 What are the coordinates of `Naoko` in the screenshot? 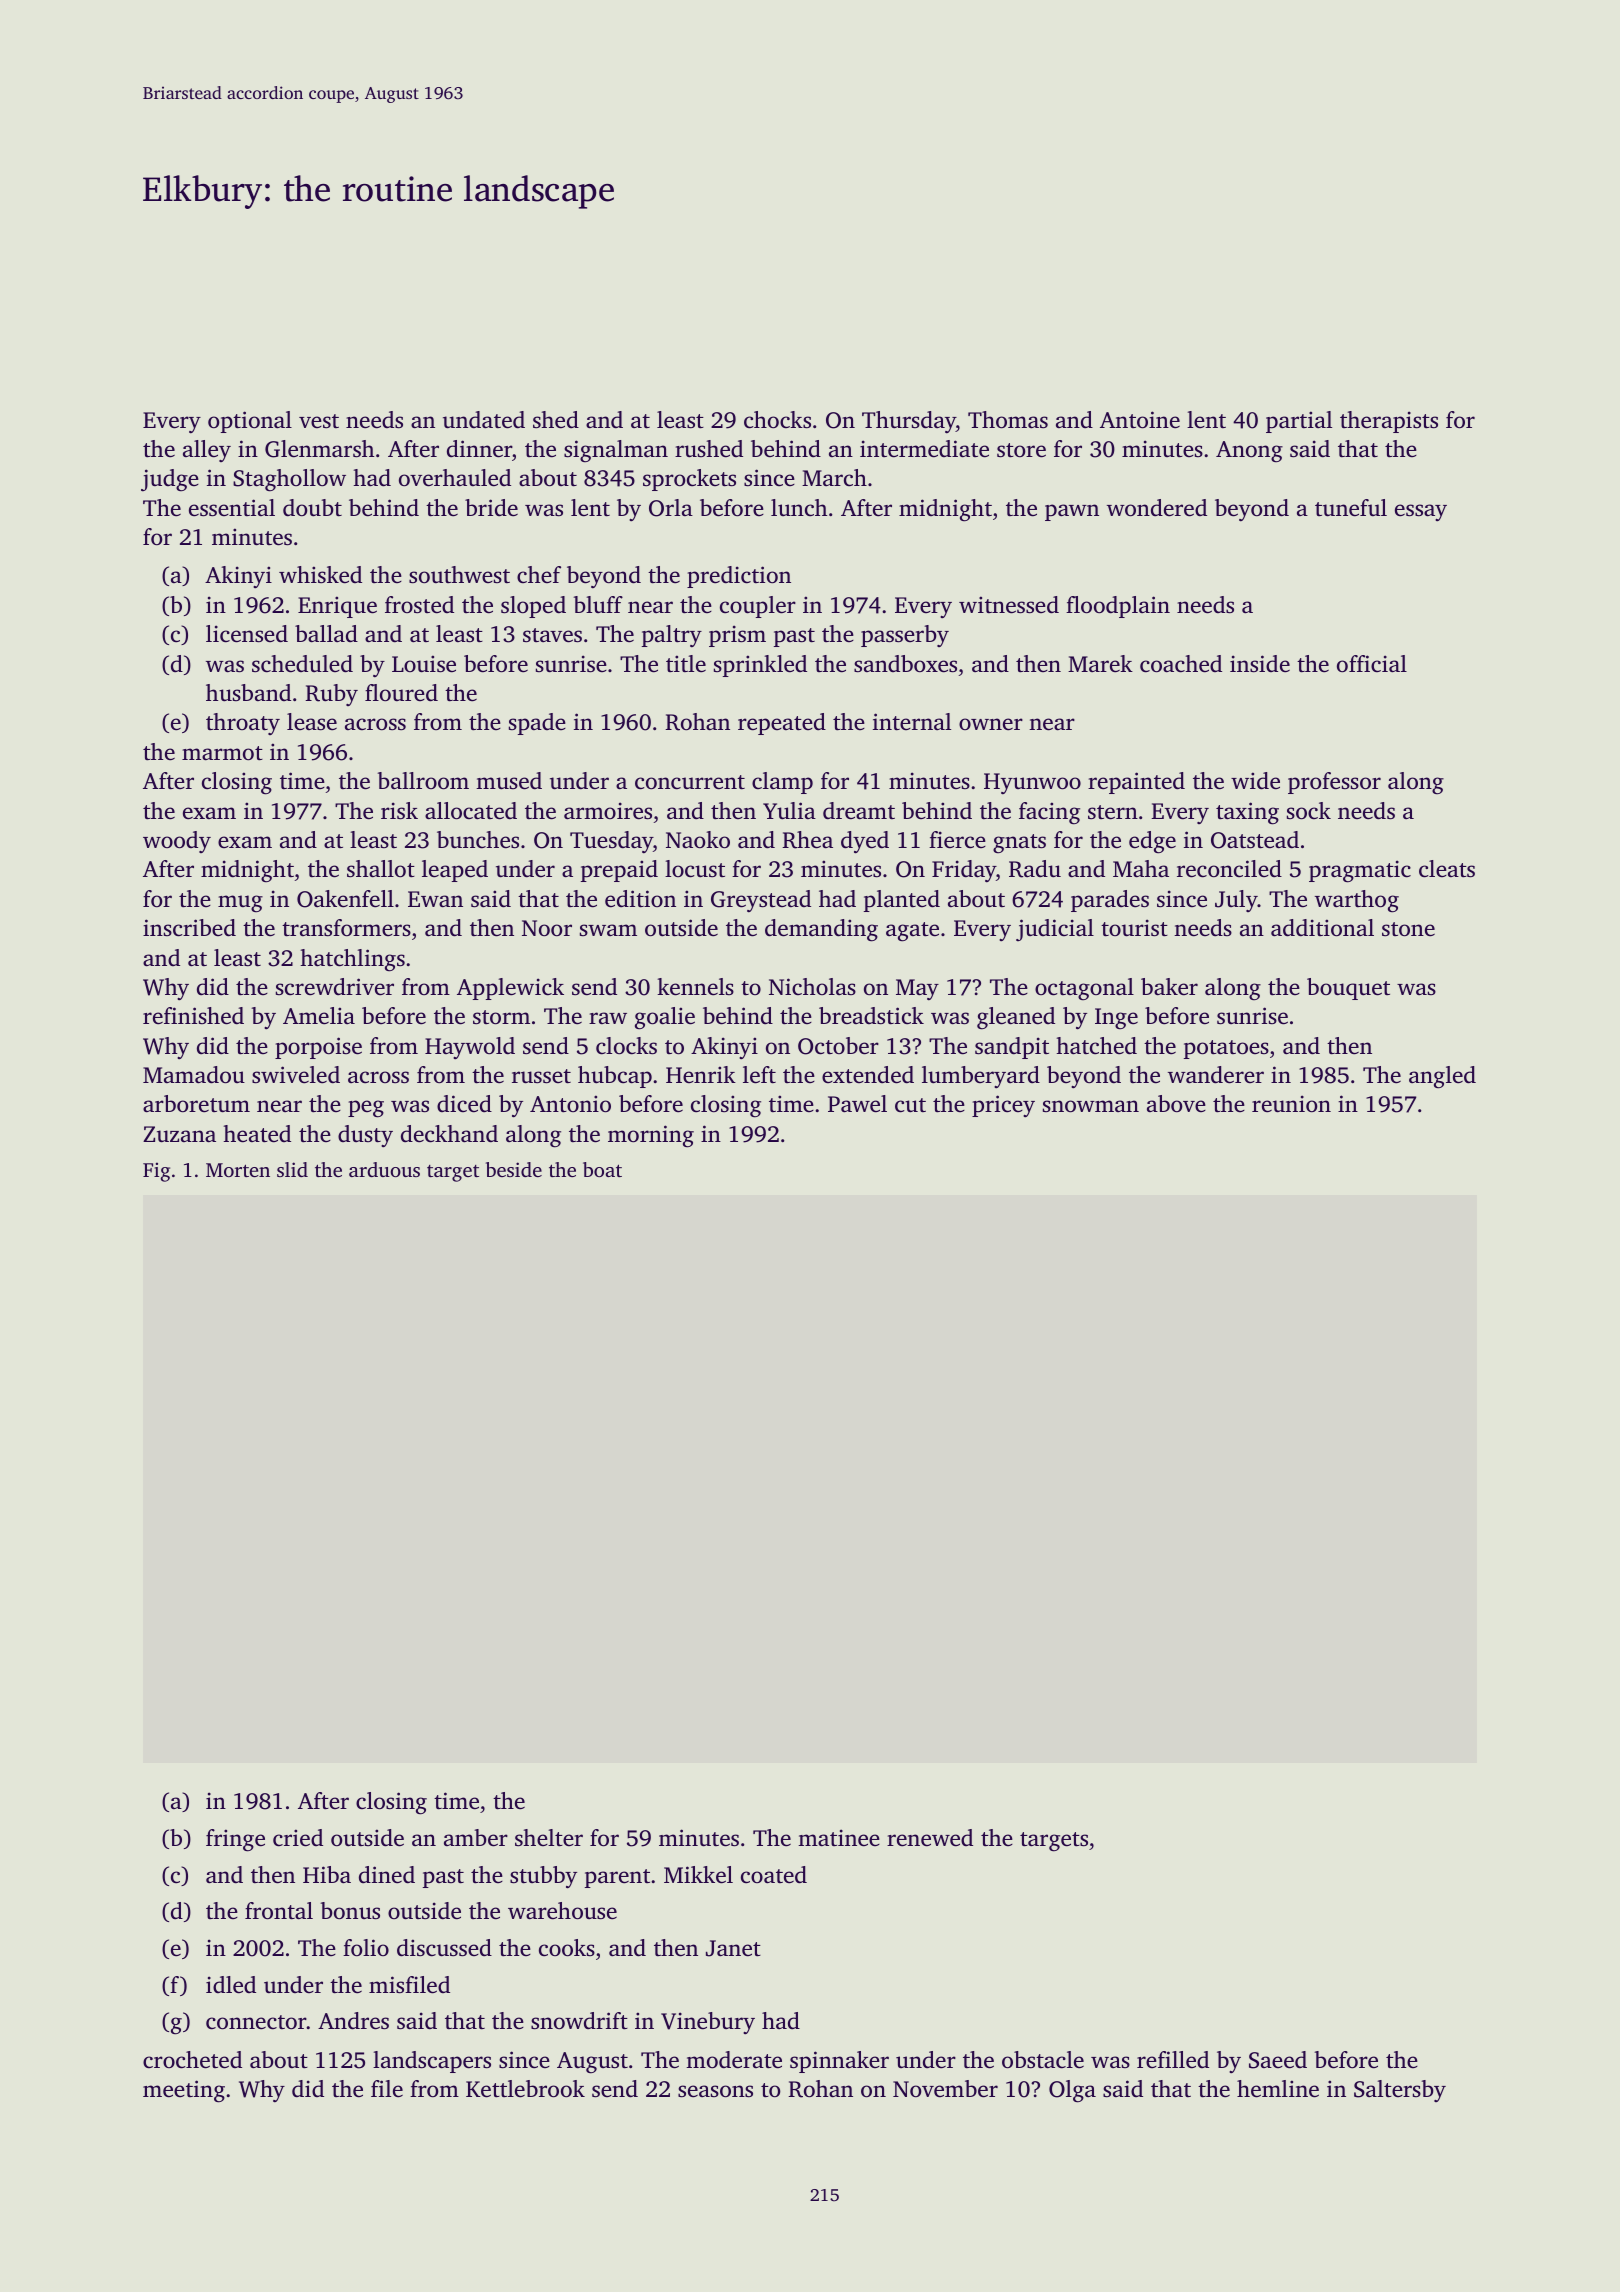 It's located at (698, 840).
